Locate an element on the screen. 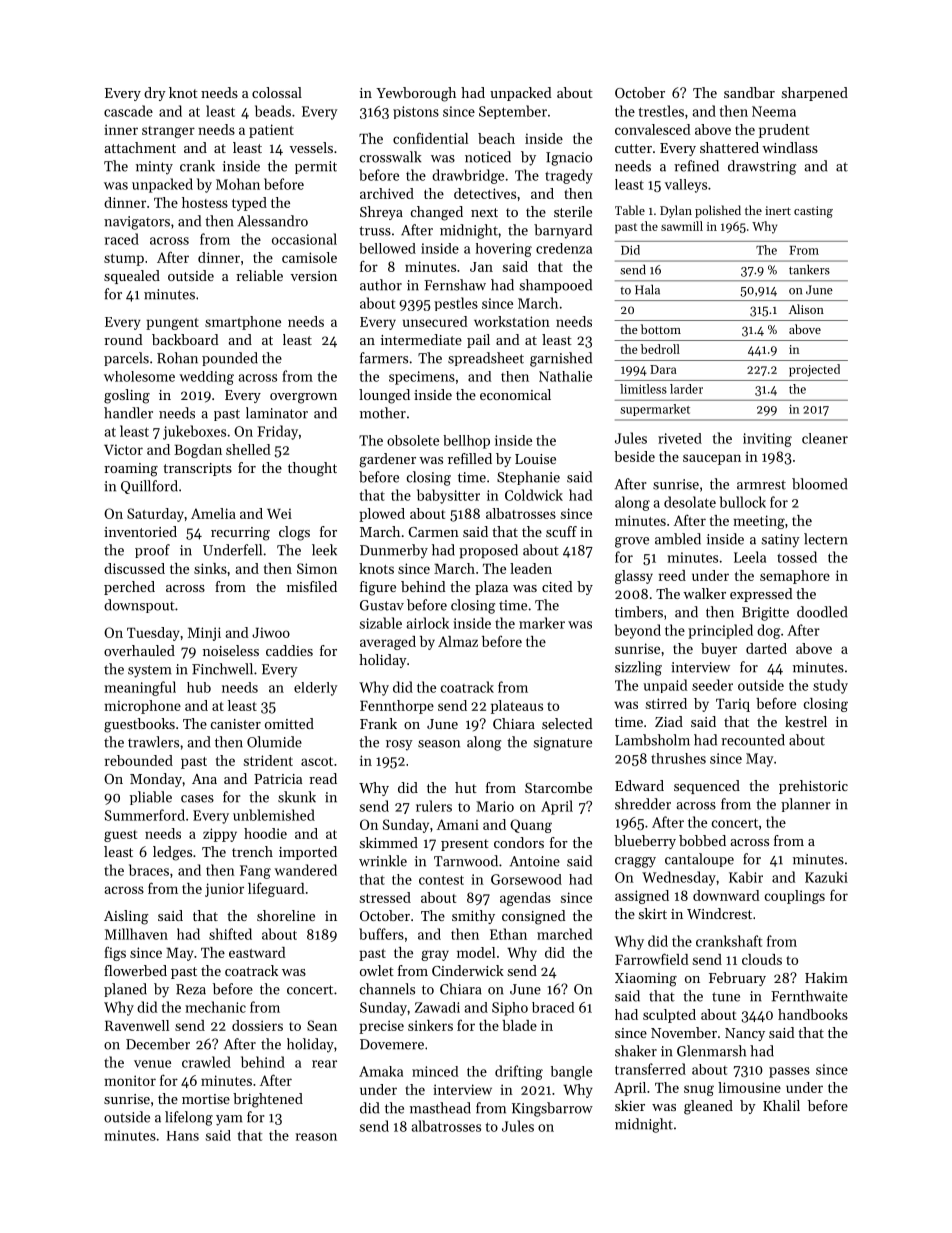  sharpened is located at coordinates (815, 94).
